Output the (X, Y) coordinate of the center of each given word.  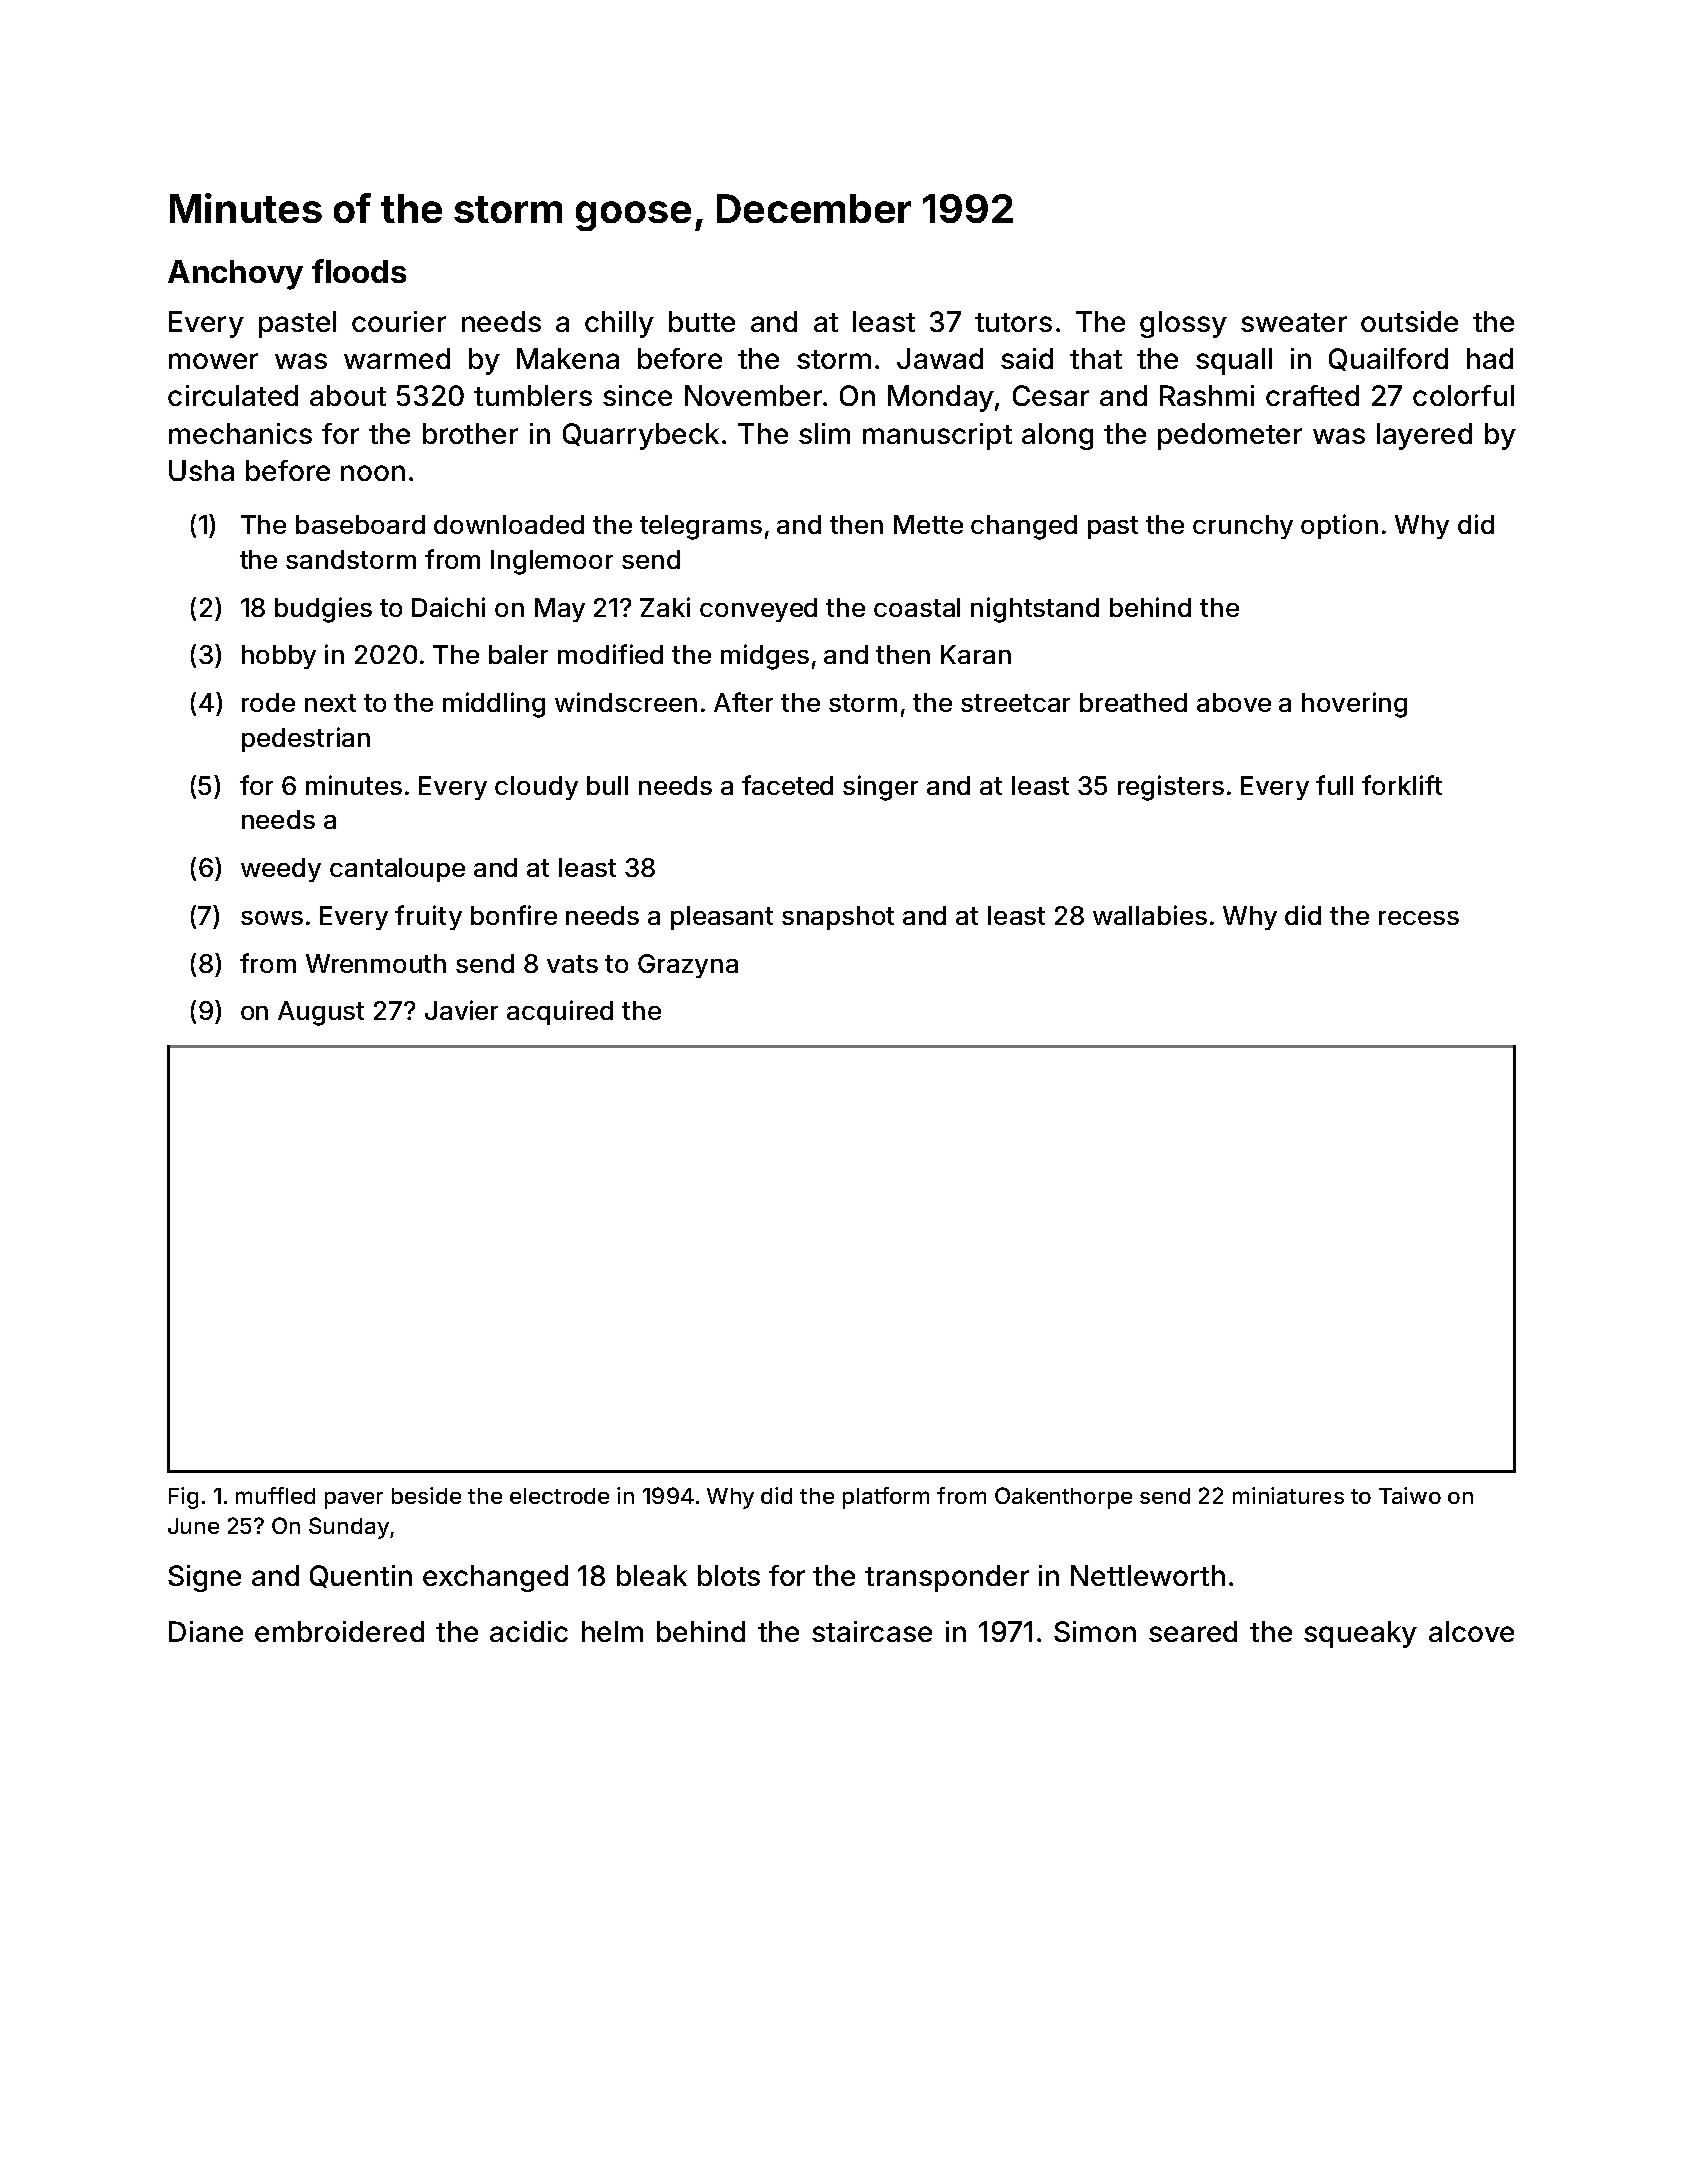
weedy (281, 870)
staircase (872, 1631)
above (1234, 702)
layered (1424, 436)
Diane (206, 1631)
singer (880, 788)
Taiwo (1410, 1495)
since (637, 395)
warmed (397, 358)
